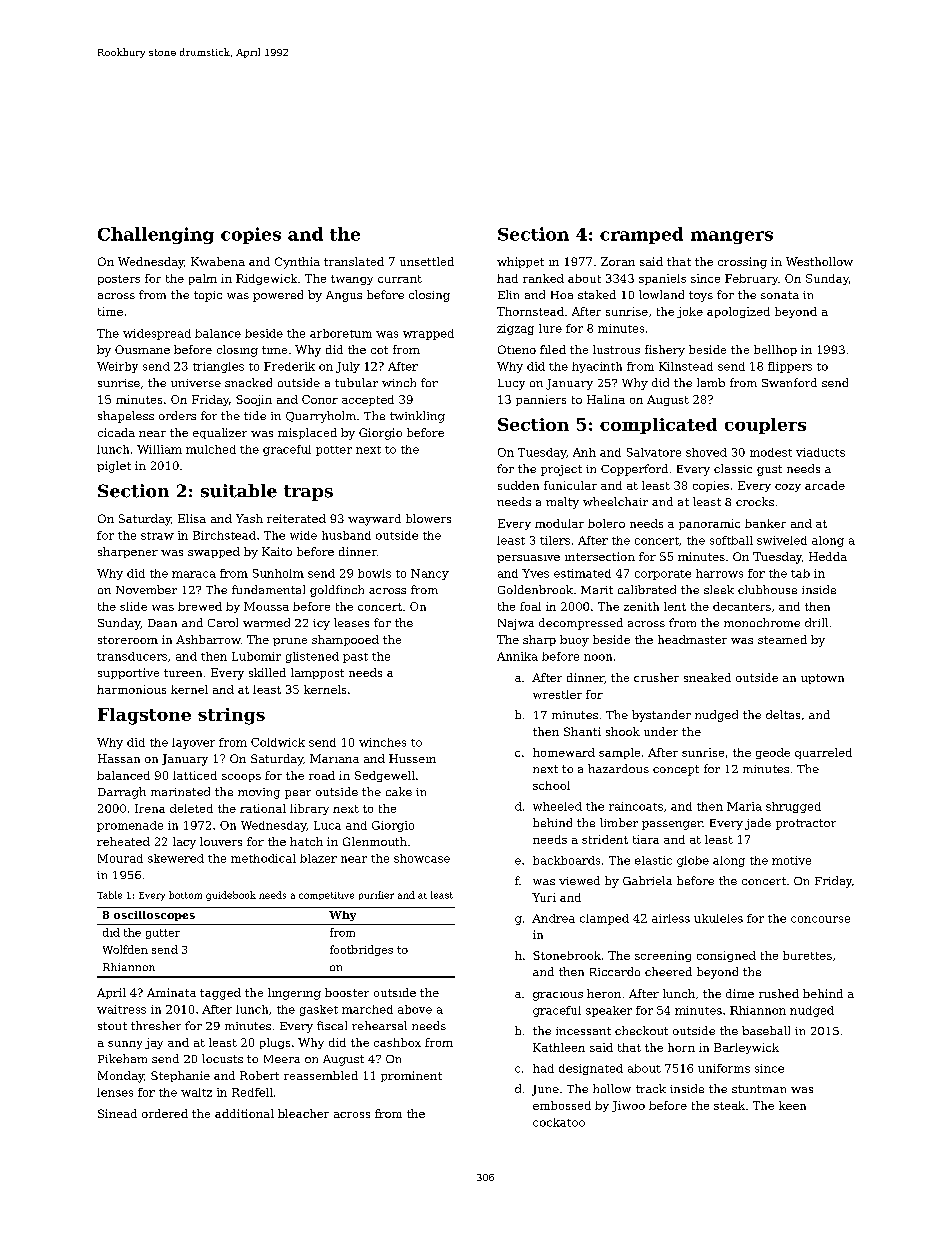 The image size is (952, 1233). Describe the element at coordinates (180, 1076) in the page. I see `Stephanie` at that location.
